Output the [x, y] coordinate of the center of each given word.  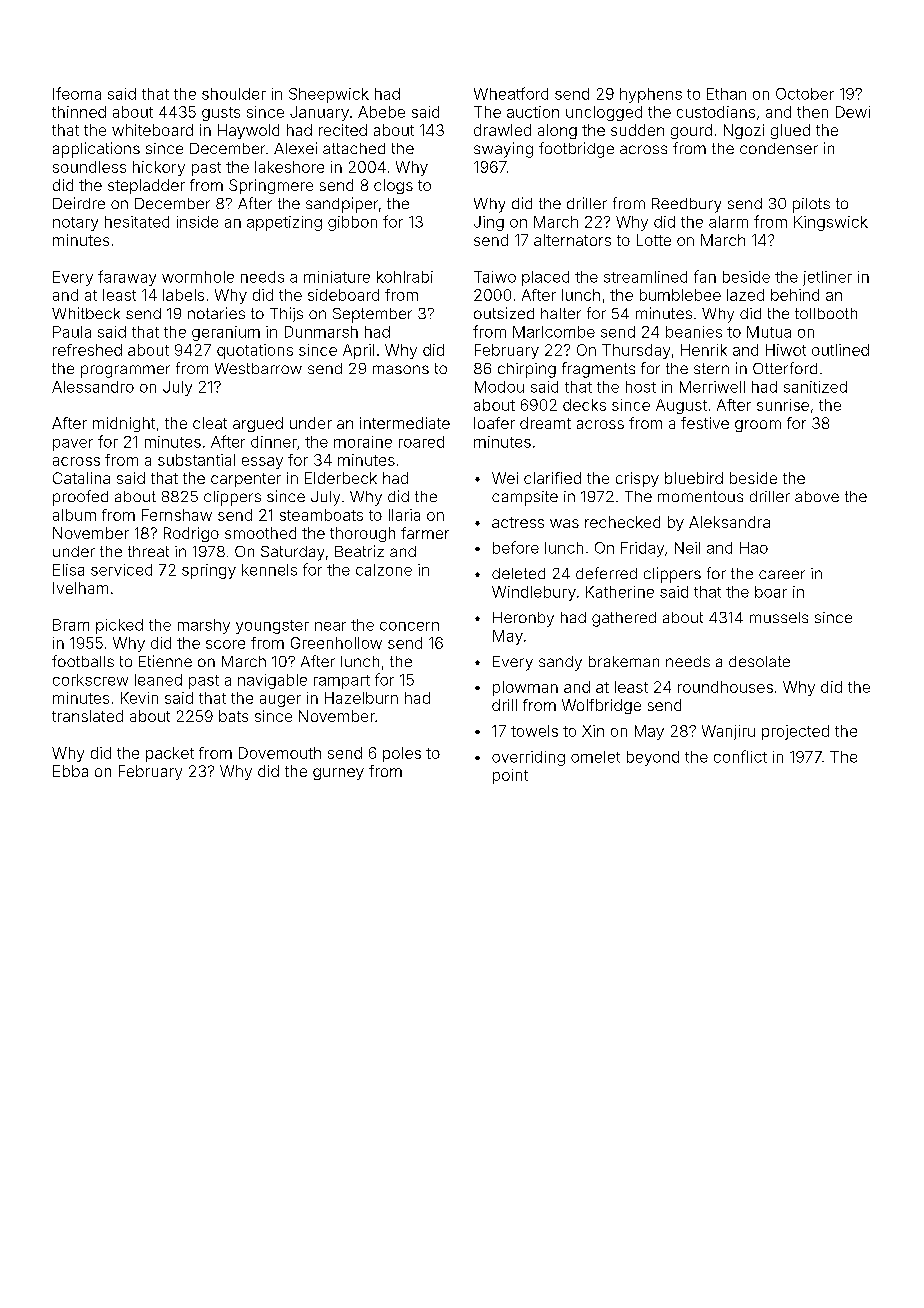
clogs [393, 186]
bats [233, 716]
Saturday [292, 553]
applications [96, 150]
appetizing [284, 223]
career [782, 574]
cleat [210, 423]
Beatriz [359, 551]
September [372, 315]
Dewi [853, 112]
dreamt [545, 423]
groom [758, 426]
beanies [694, 332]
